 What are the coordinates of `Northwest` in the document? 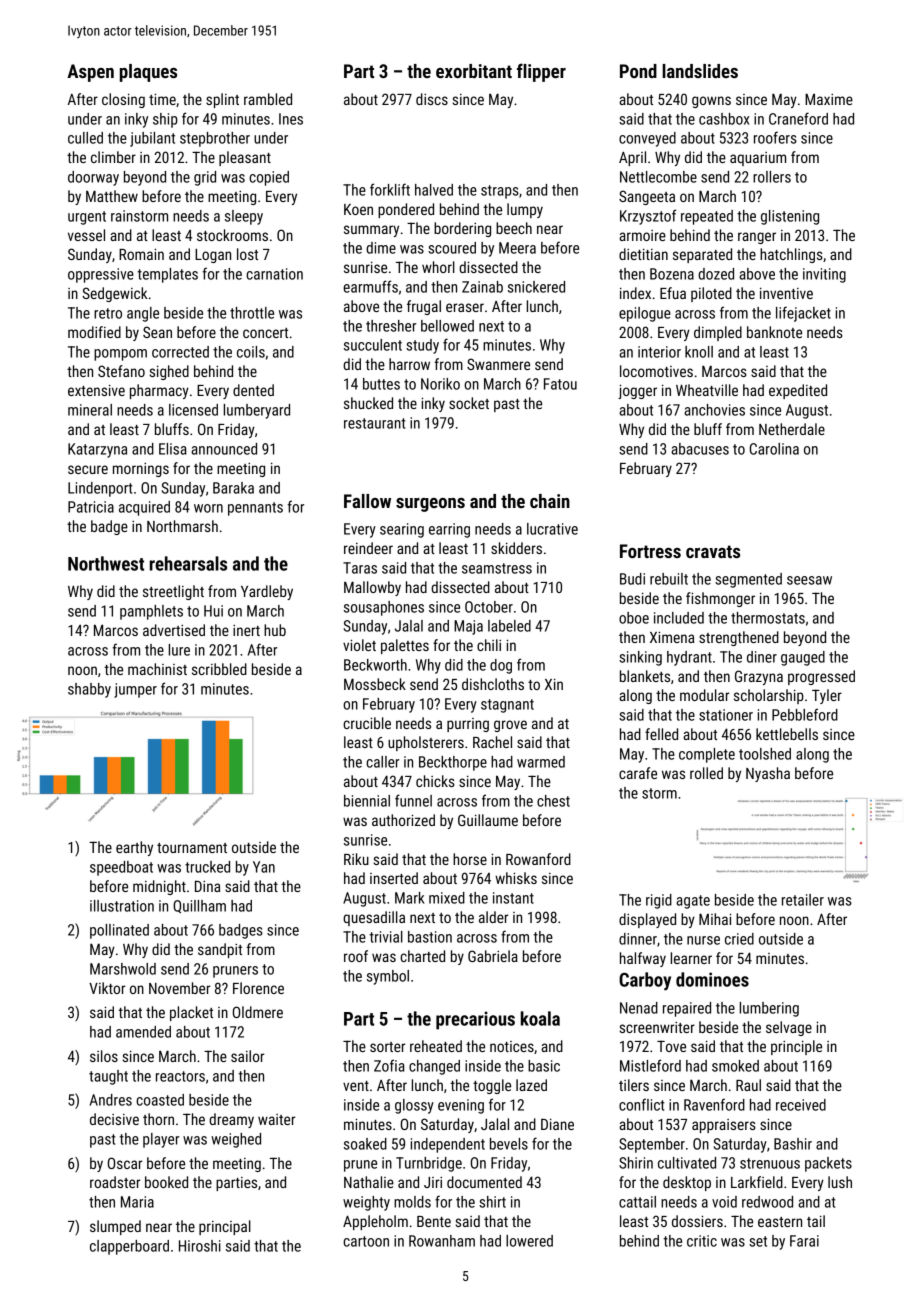 It's located at (106, 563).
